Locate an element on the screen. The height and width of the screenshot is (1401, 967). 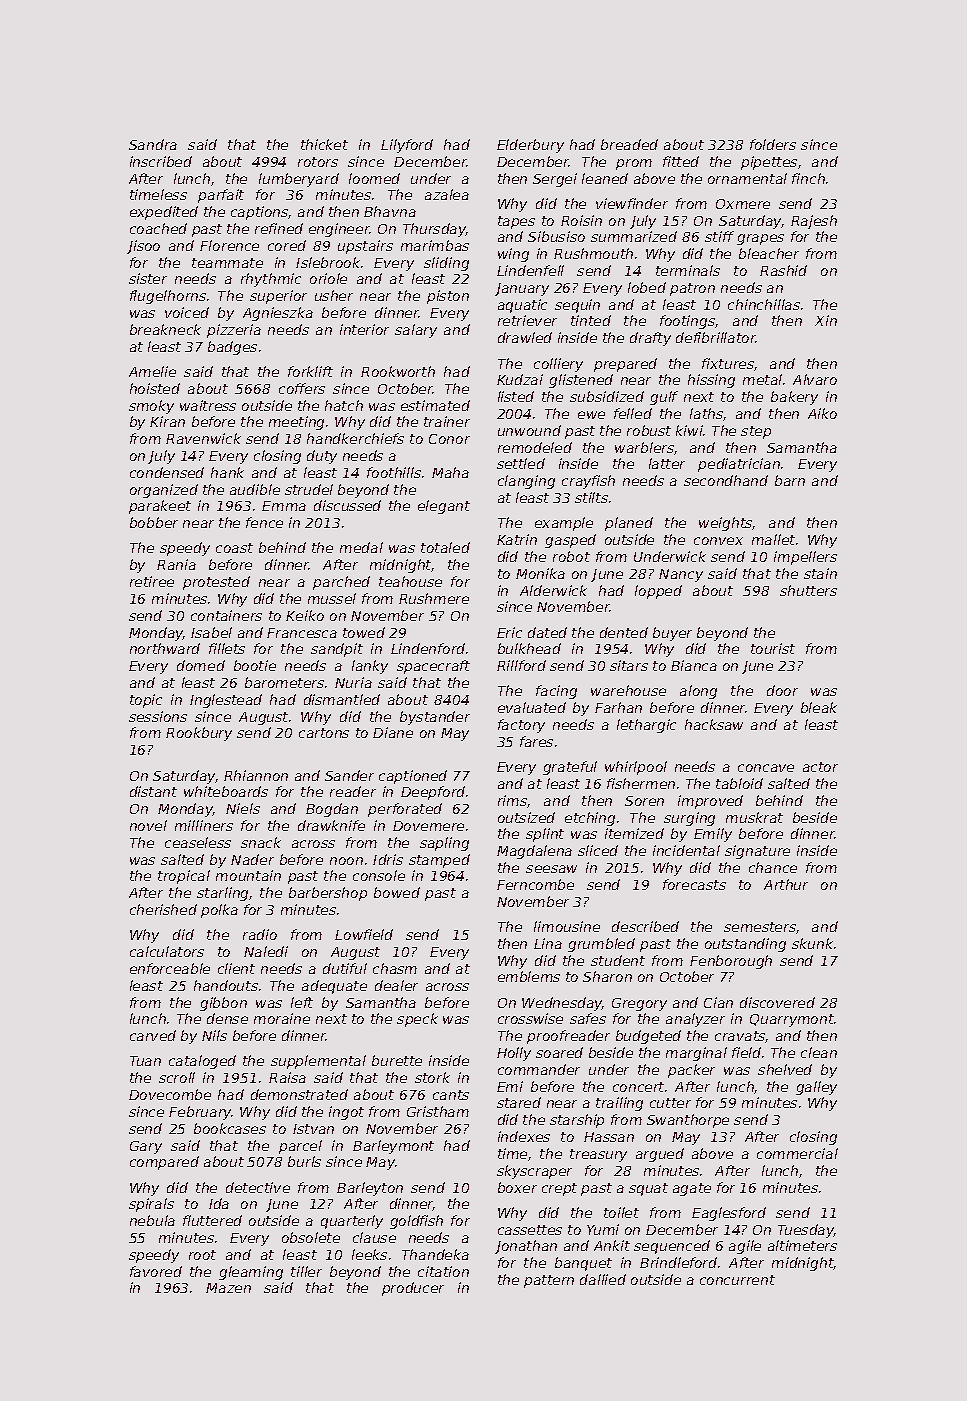
forecasts is located at coordinates (694, 884).
